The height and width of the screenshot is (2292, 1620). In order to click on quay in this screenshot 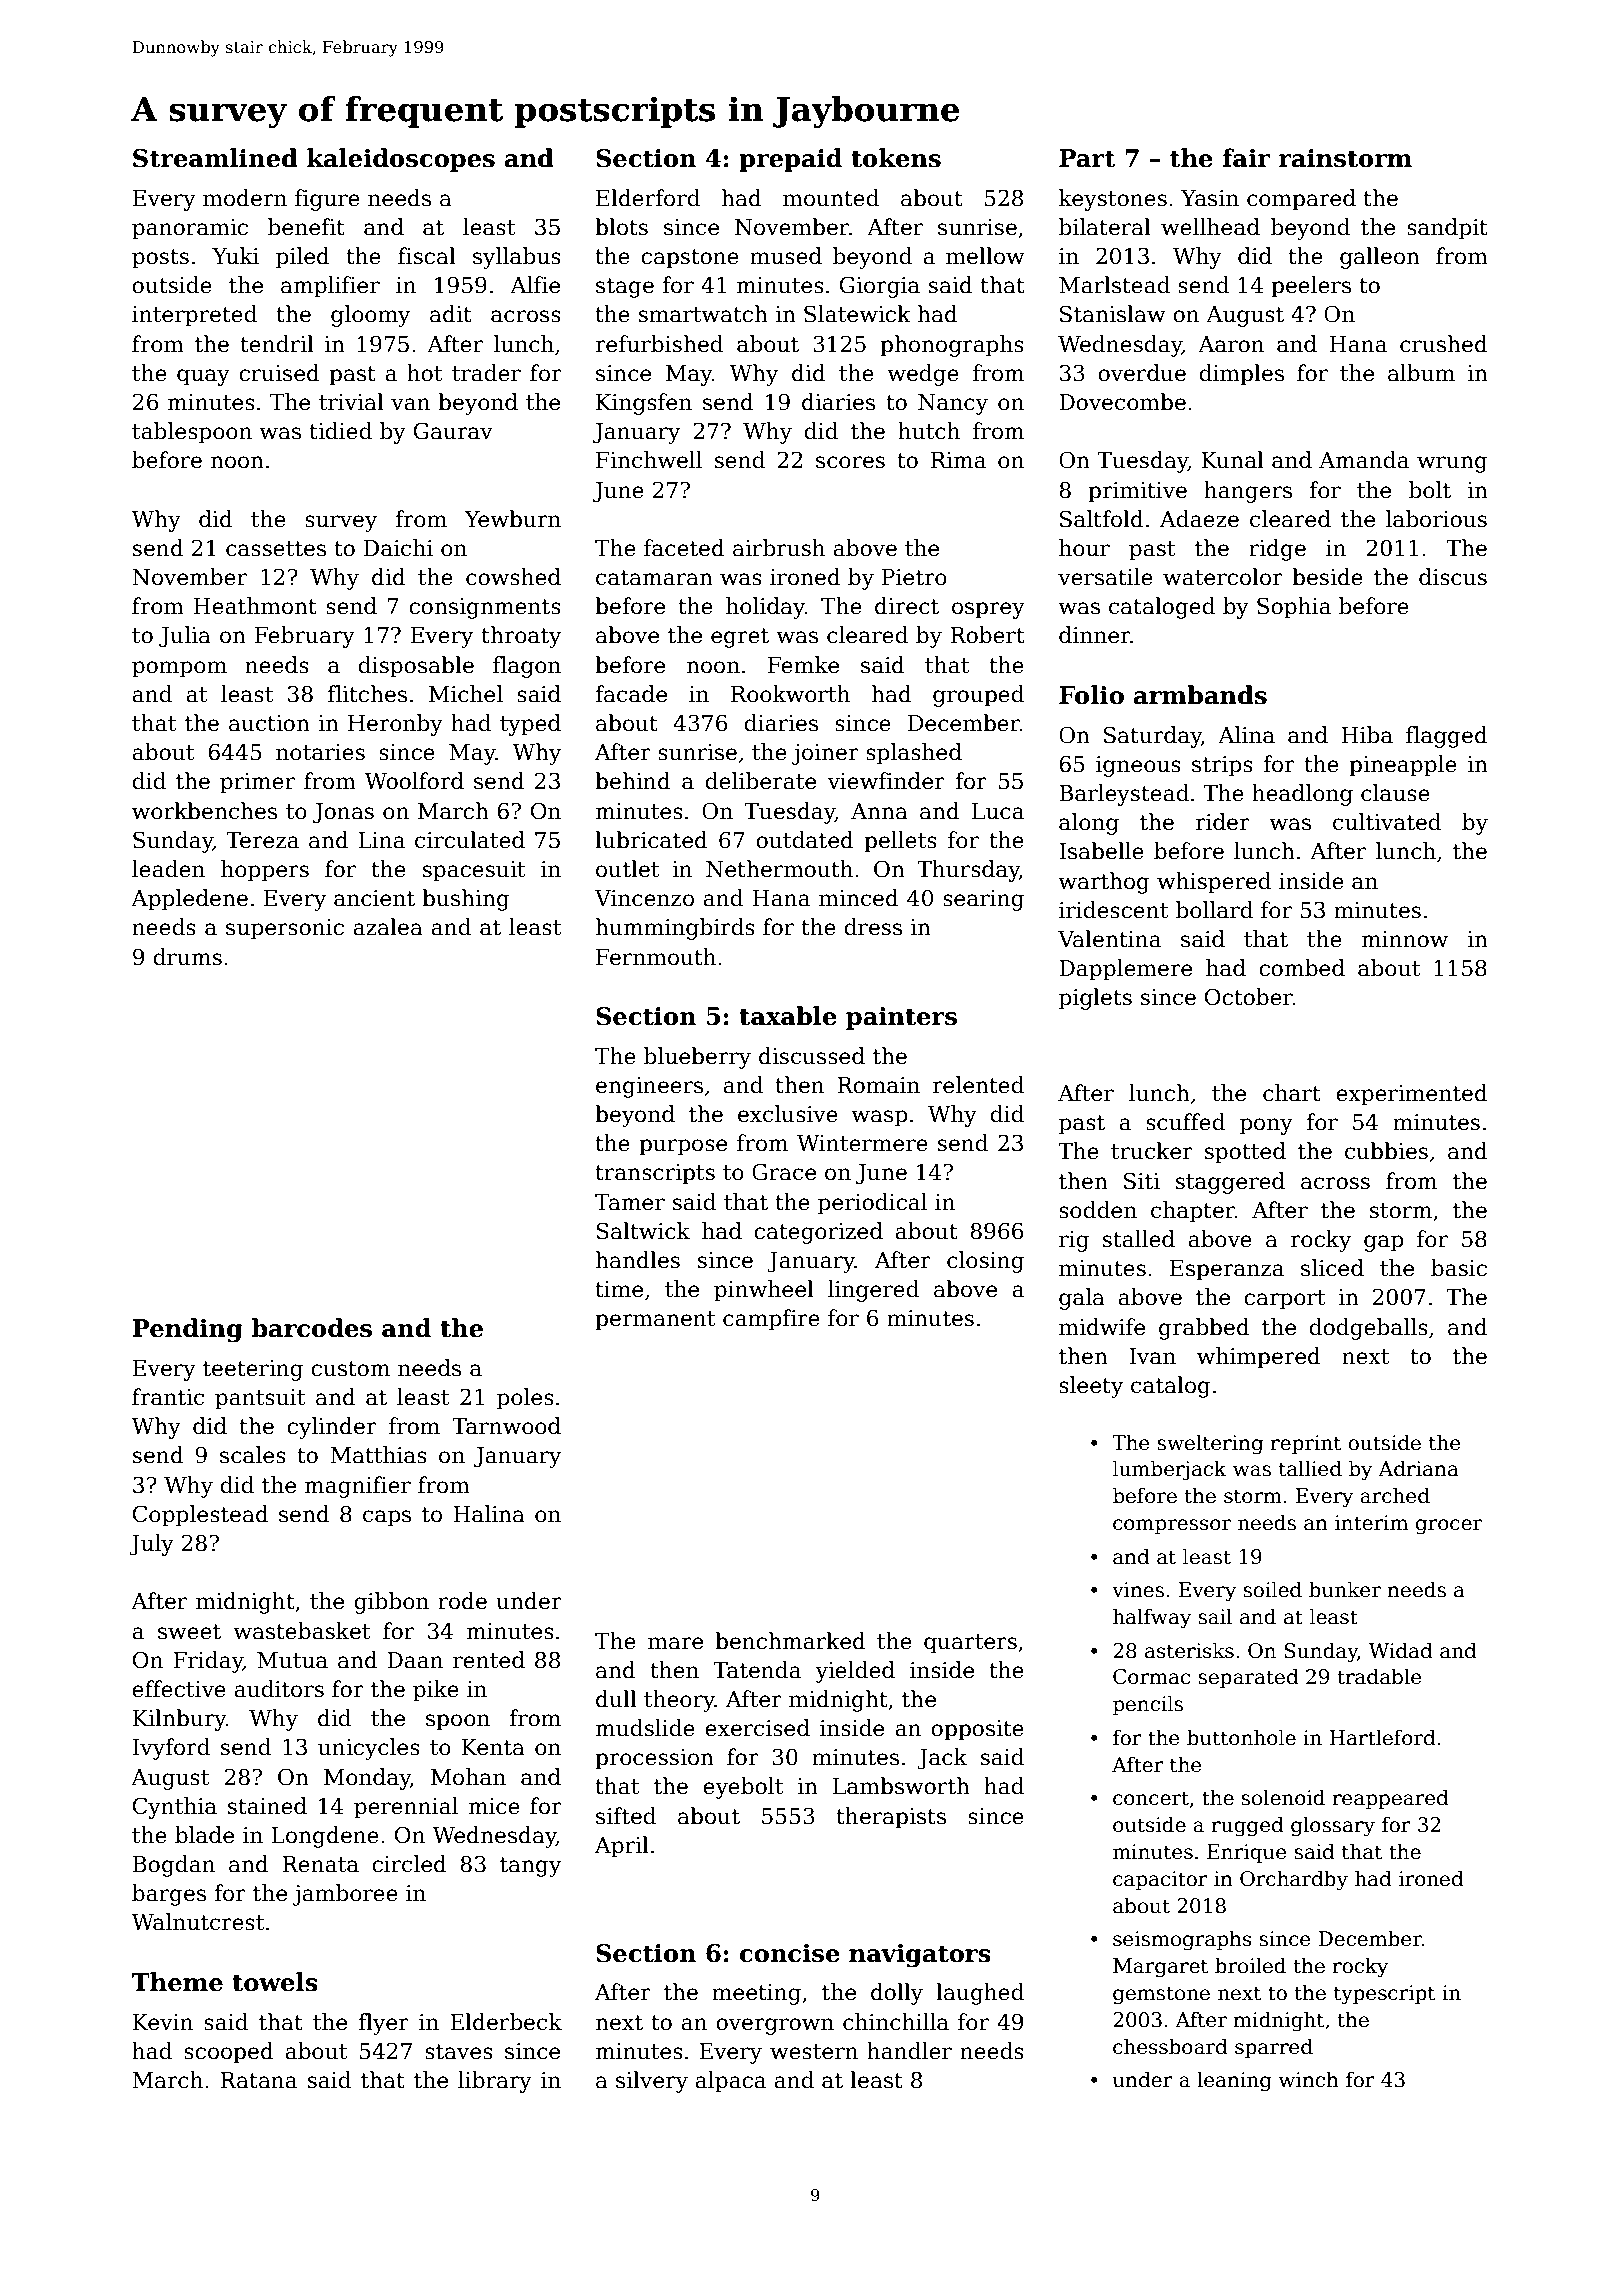, I will do `click(203, 377)`.
